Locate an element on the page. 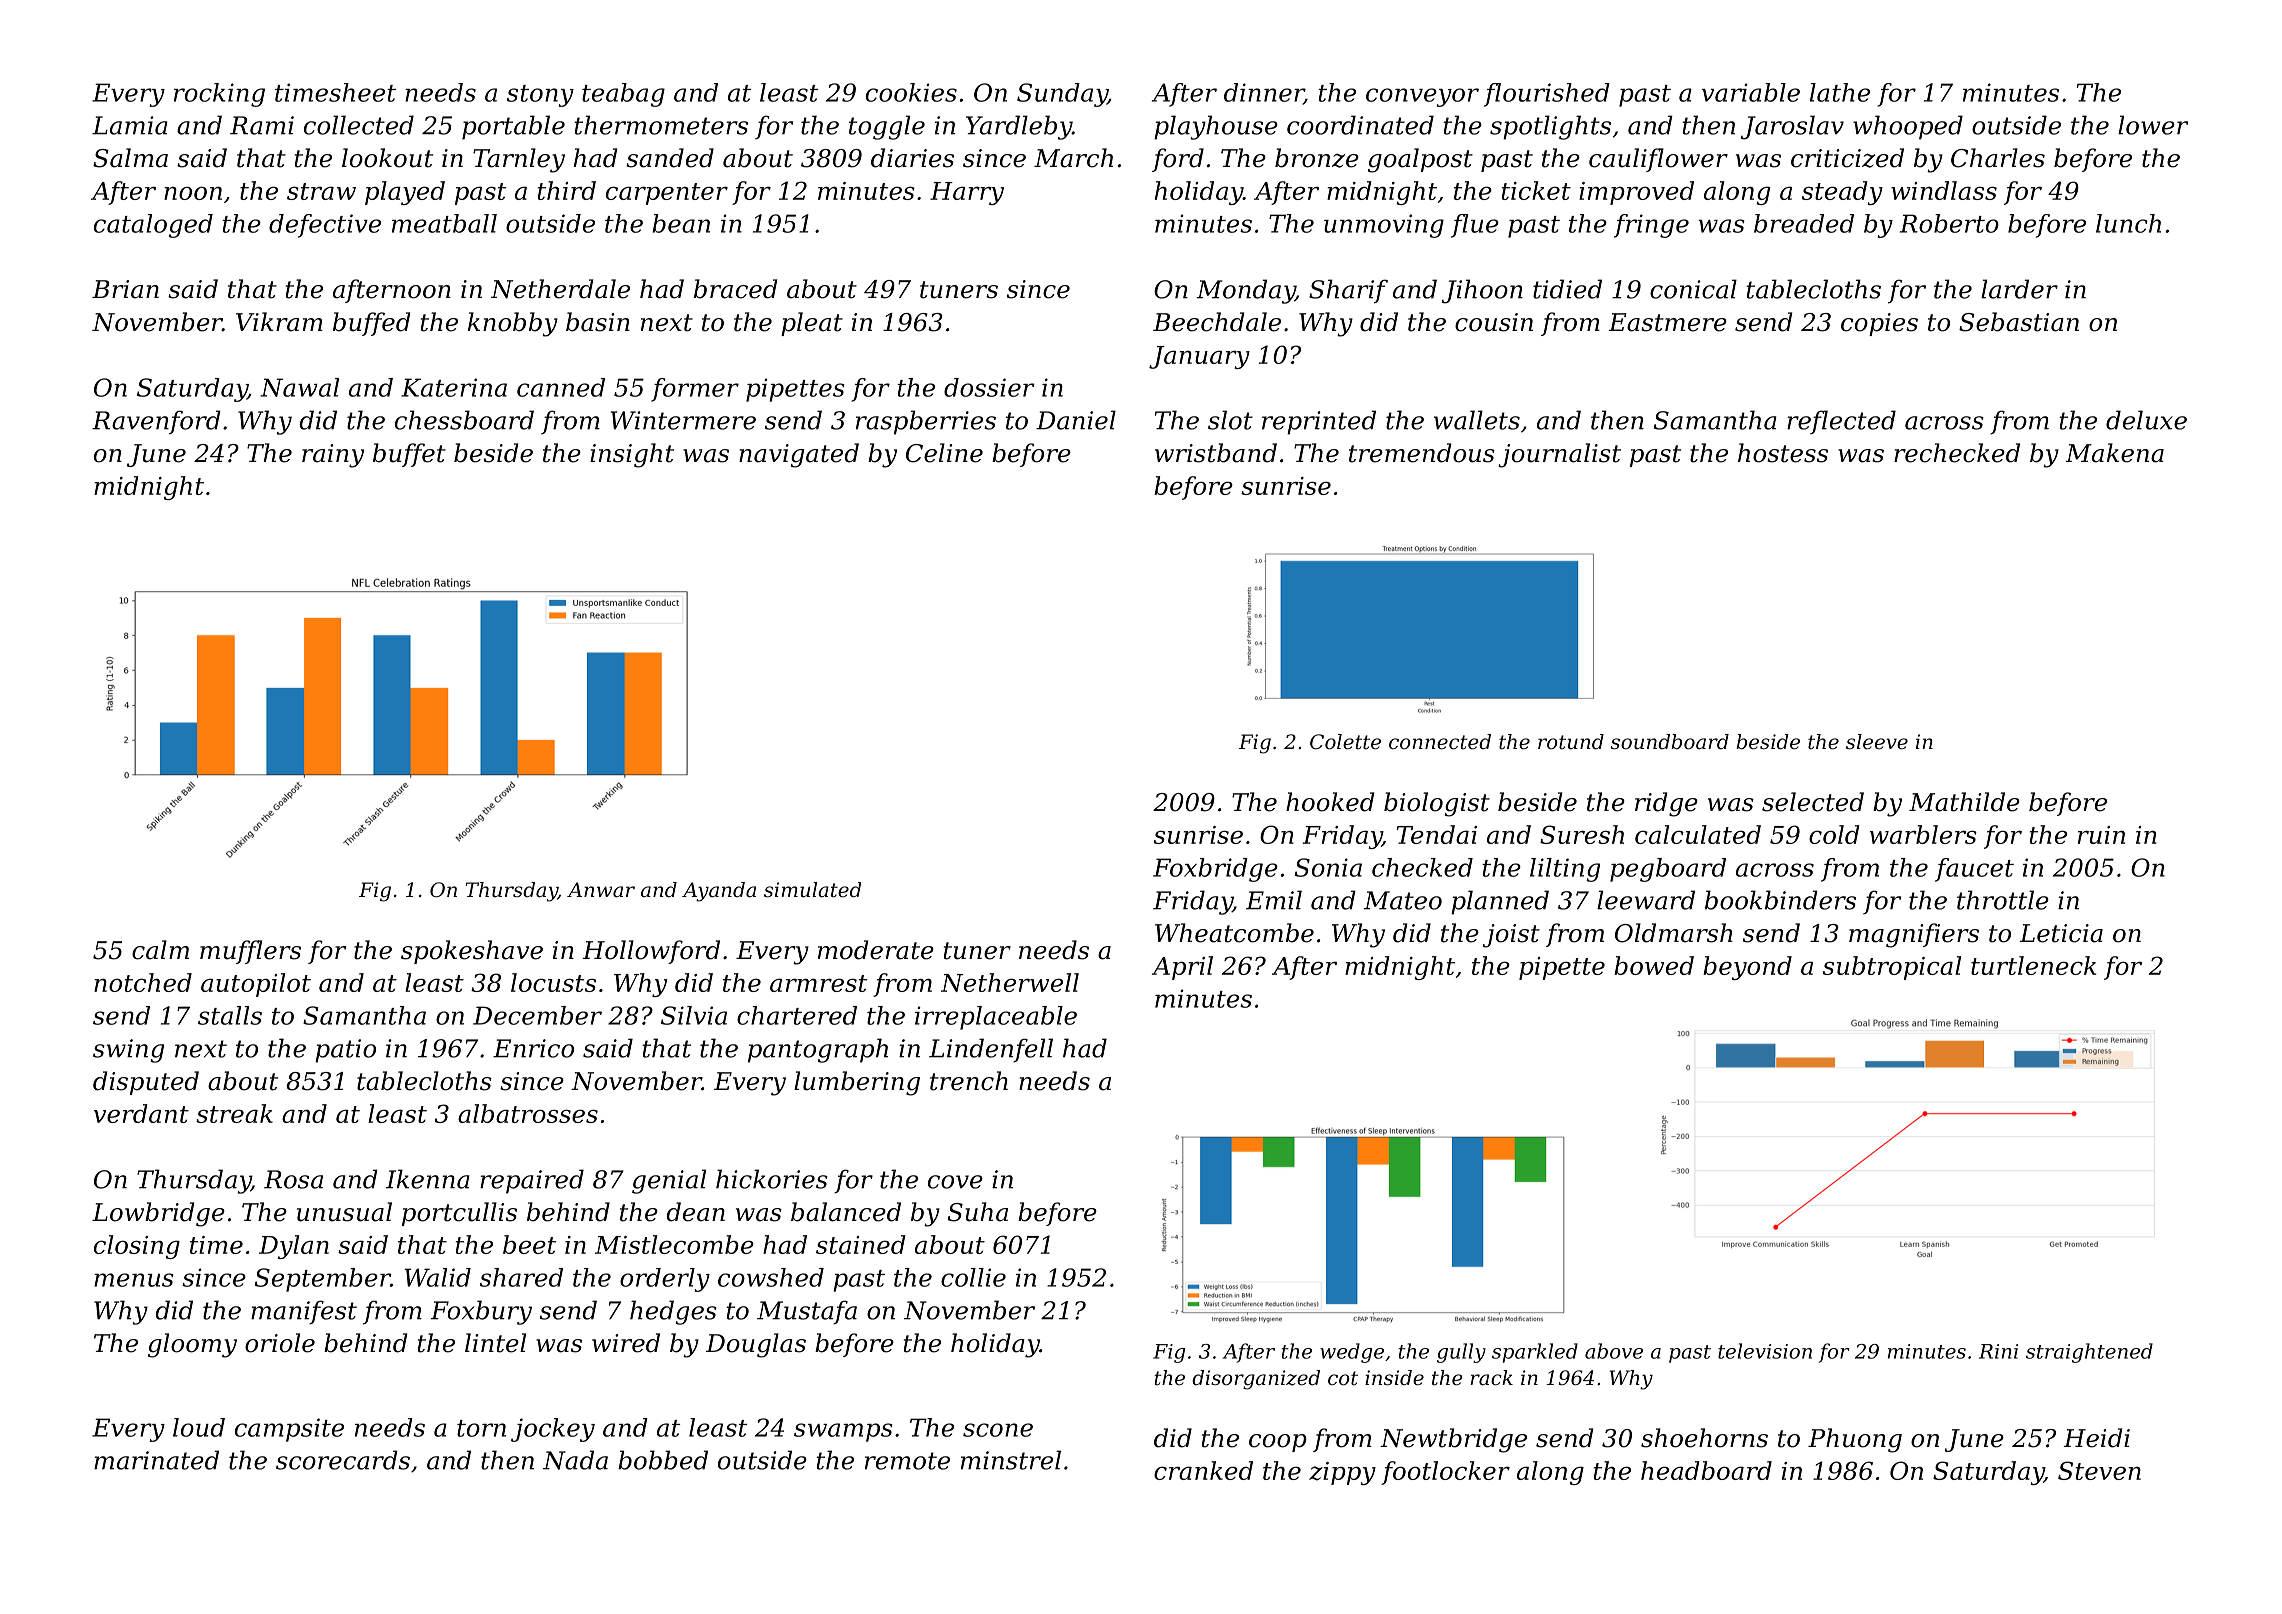  minstrel is located at coordinates (1011, 1460).
